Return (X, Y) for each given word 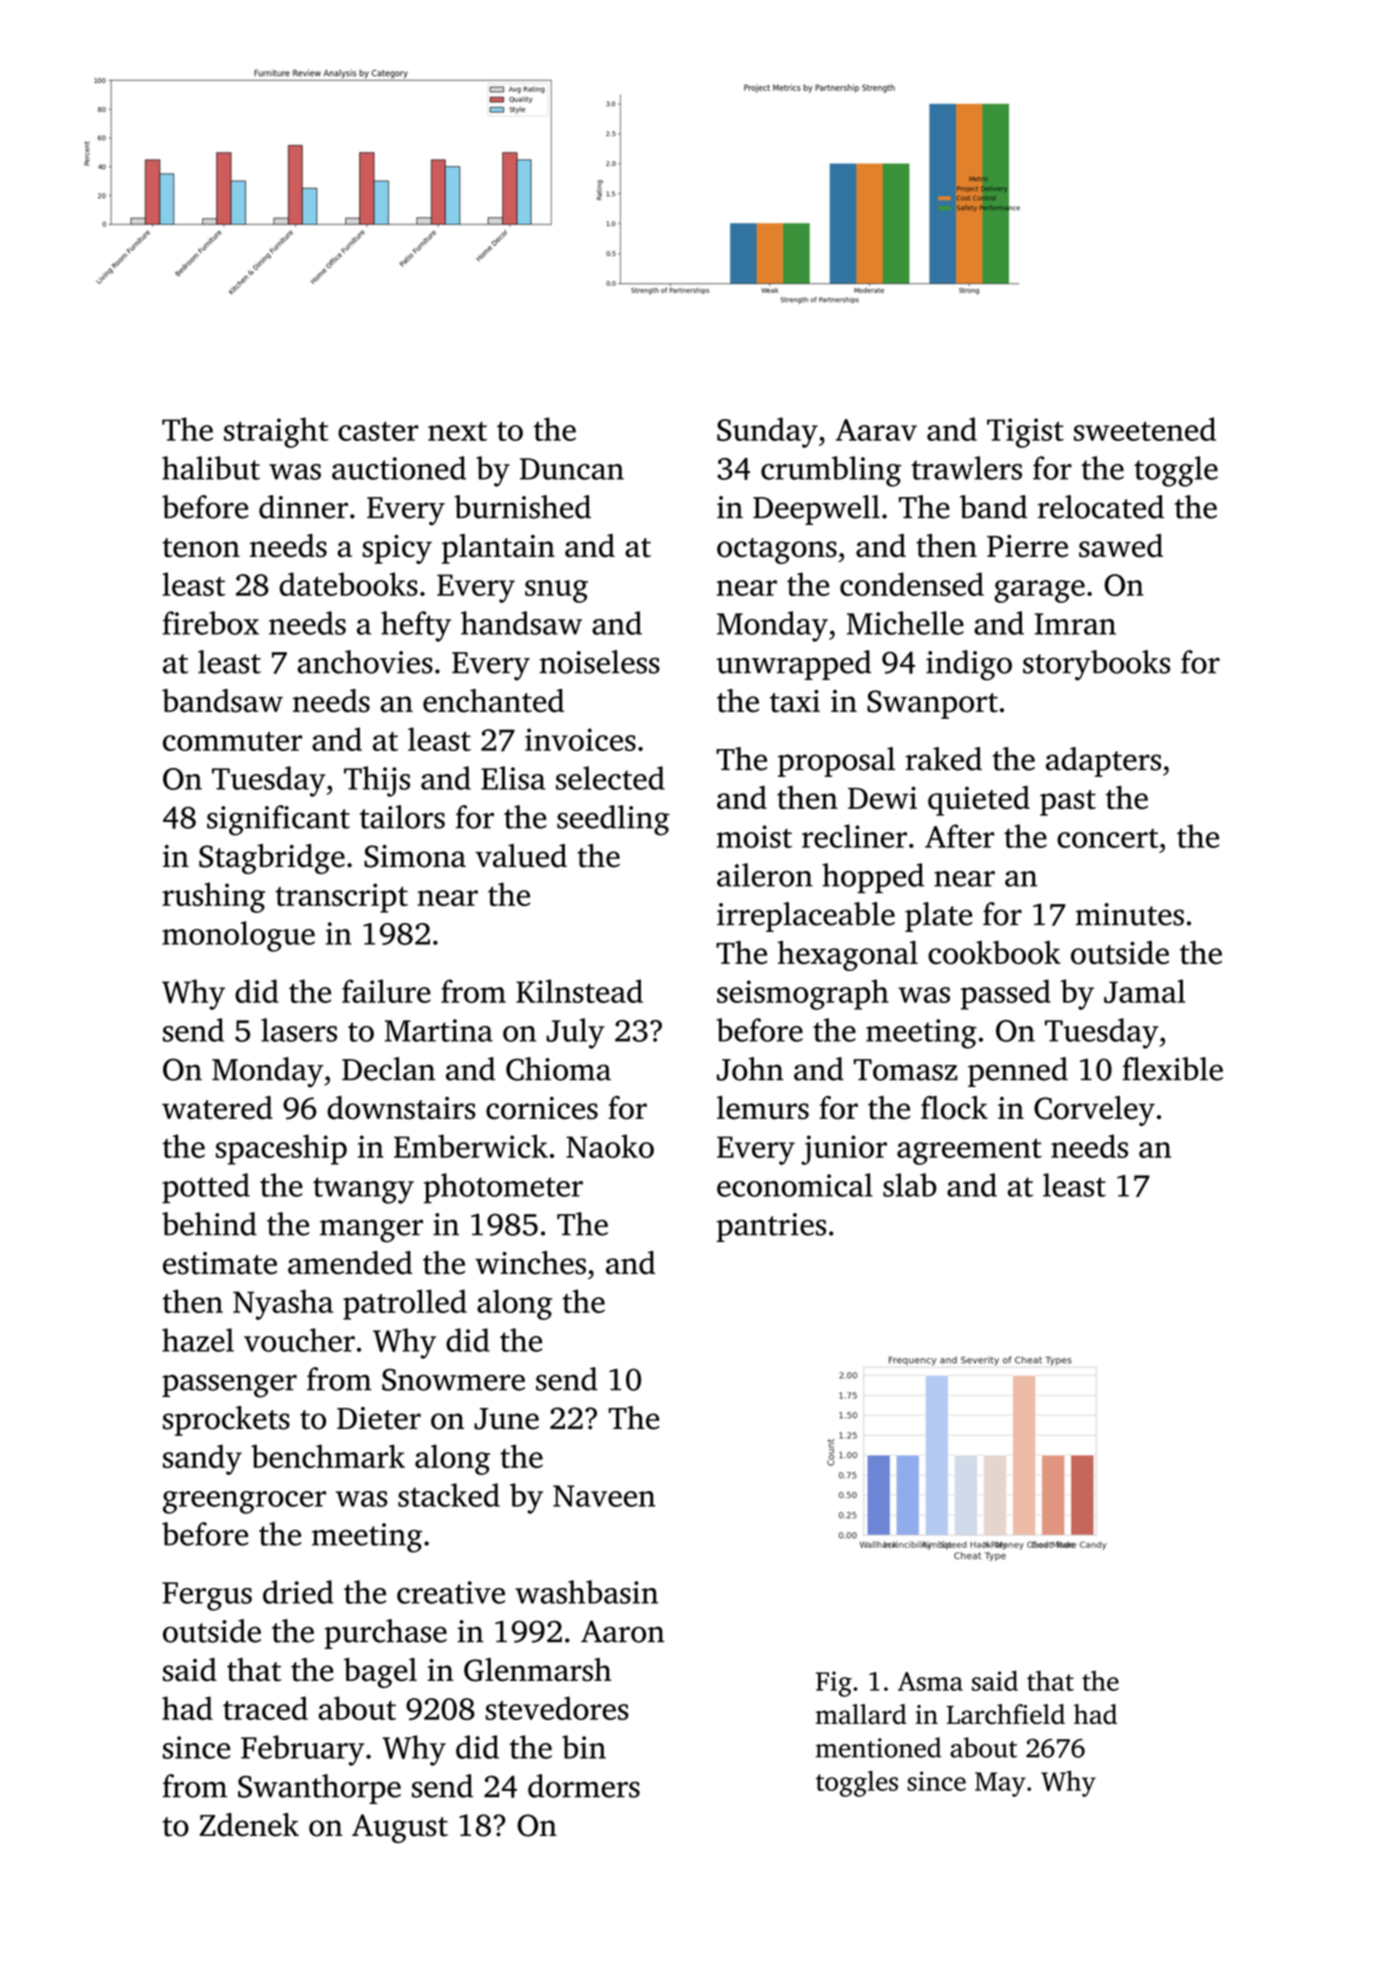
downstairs (401, 1108)
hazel (198, 1340)
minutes (1130, 914)
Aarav (876, 430)
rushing (213, 897)
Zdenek (249, 1825)
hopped (873, 878)
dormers (584, 1786)
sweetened (1145, 429)
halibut (211, 468)
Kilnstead (579, 991)
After (959, 836)
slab (910, 1185)
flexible (1172, 1069)
